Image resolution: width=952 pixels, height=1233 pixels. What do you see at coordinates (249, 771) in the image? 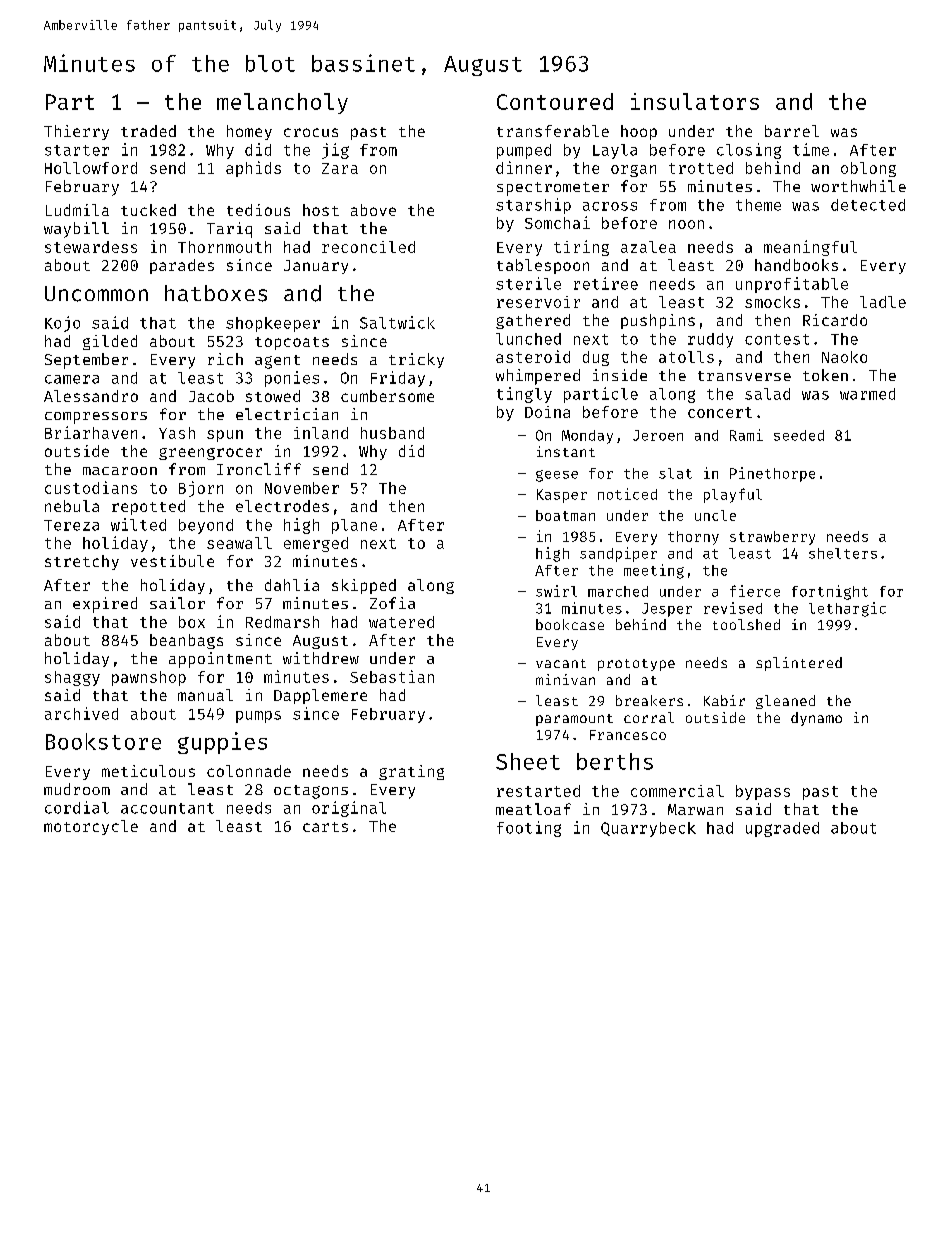
I see `colonnade` at bounding box center [249, 771].
